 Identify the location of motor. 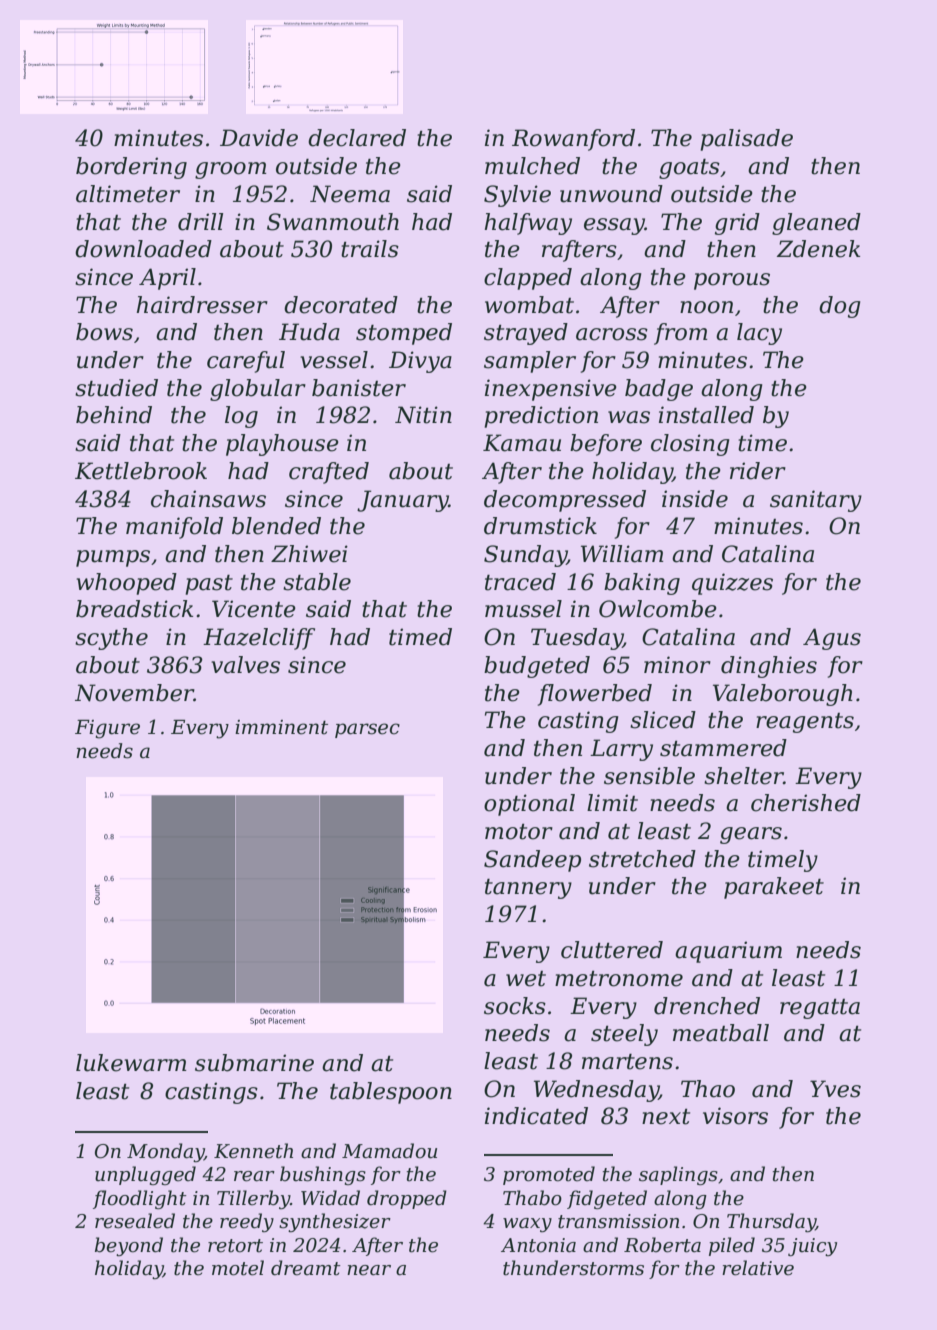
(519, 832).
